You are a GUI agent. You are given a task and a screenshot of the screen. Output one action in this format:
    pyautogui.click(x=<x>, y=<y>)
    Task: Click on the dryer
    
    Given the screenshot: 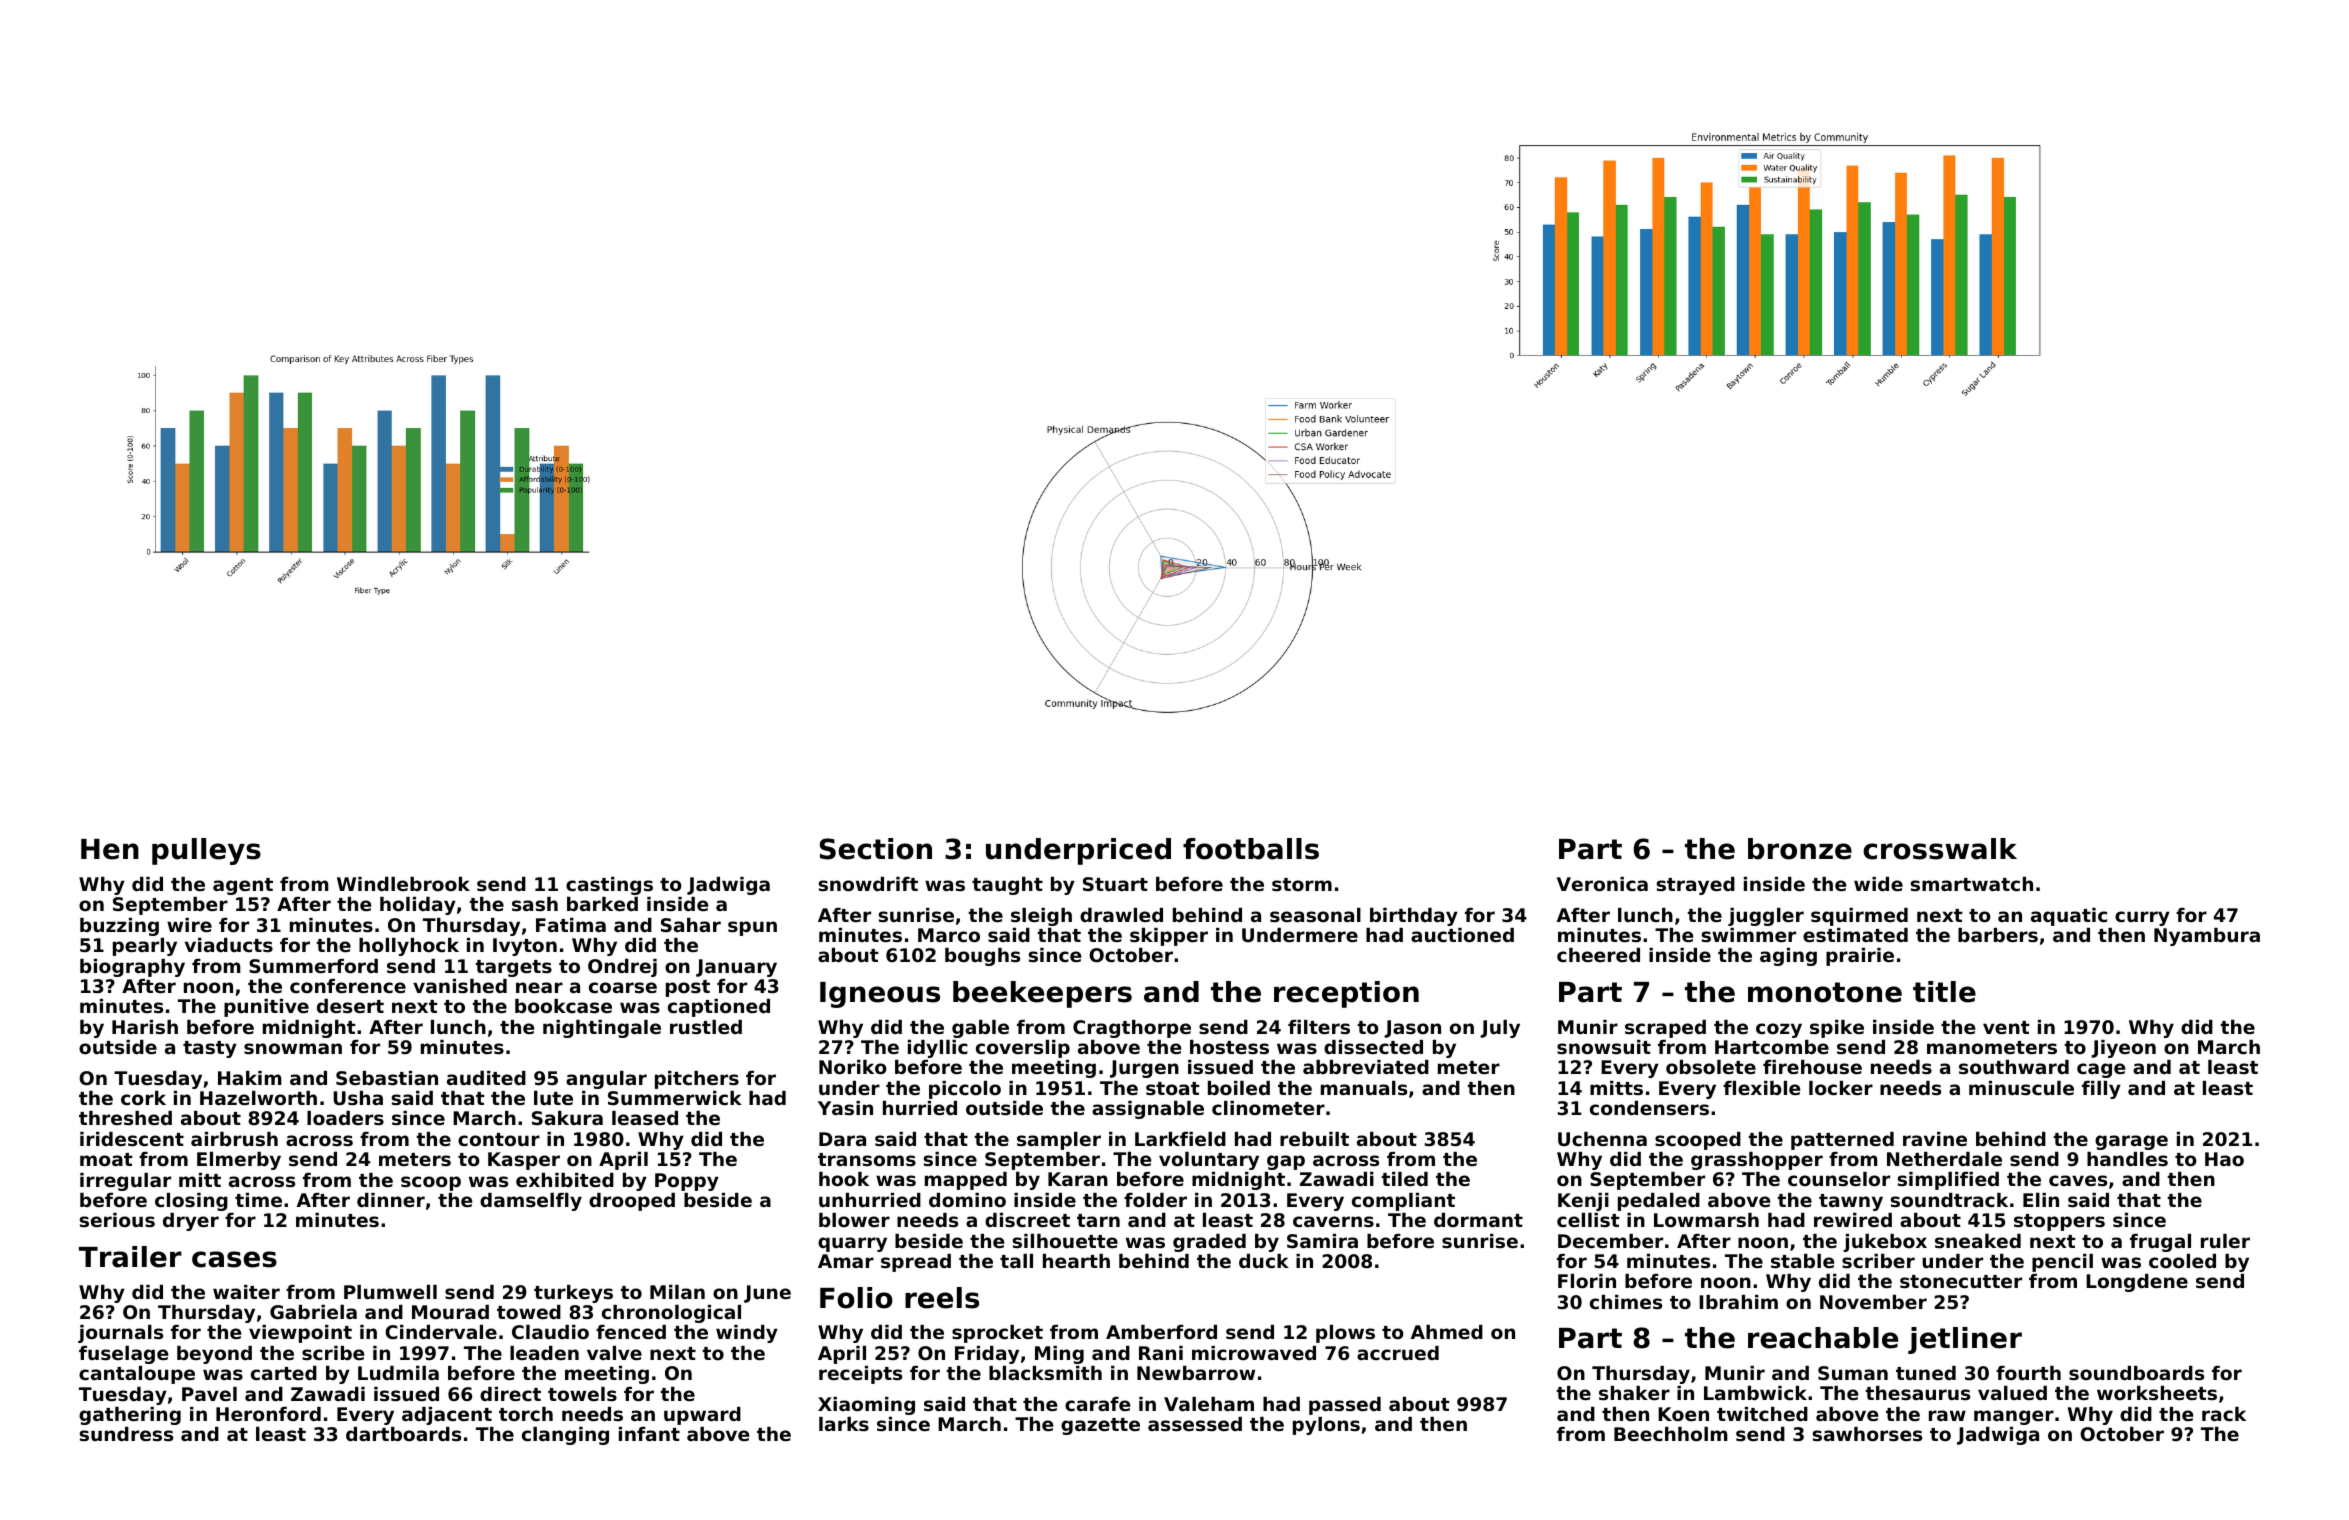 What is the action you would take?
    pyautogui.click(x=191, y=1222)
